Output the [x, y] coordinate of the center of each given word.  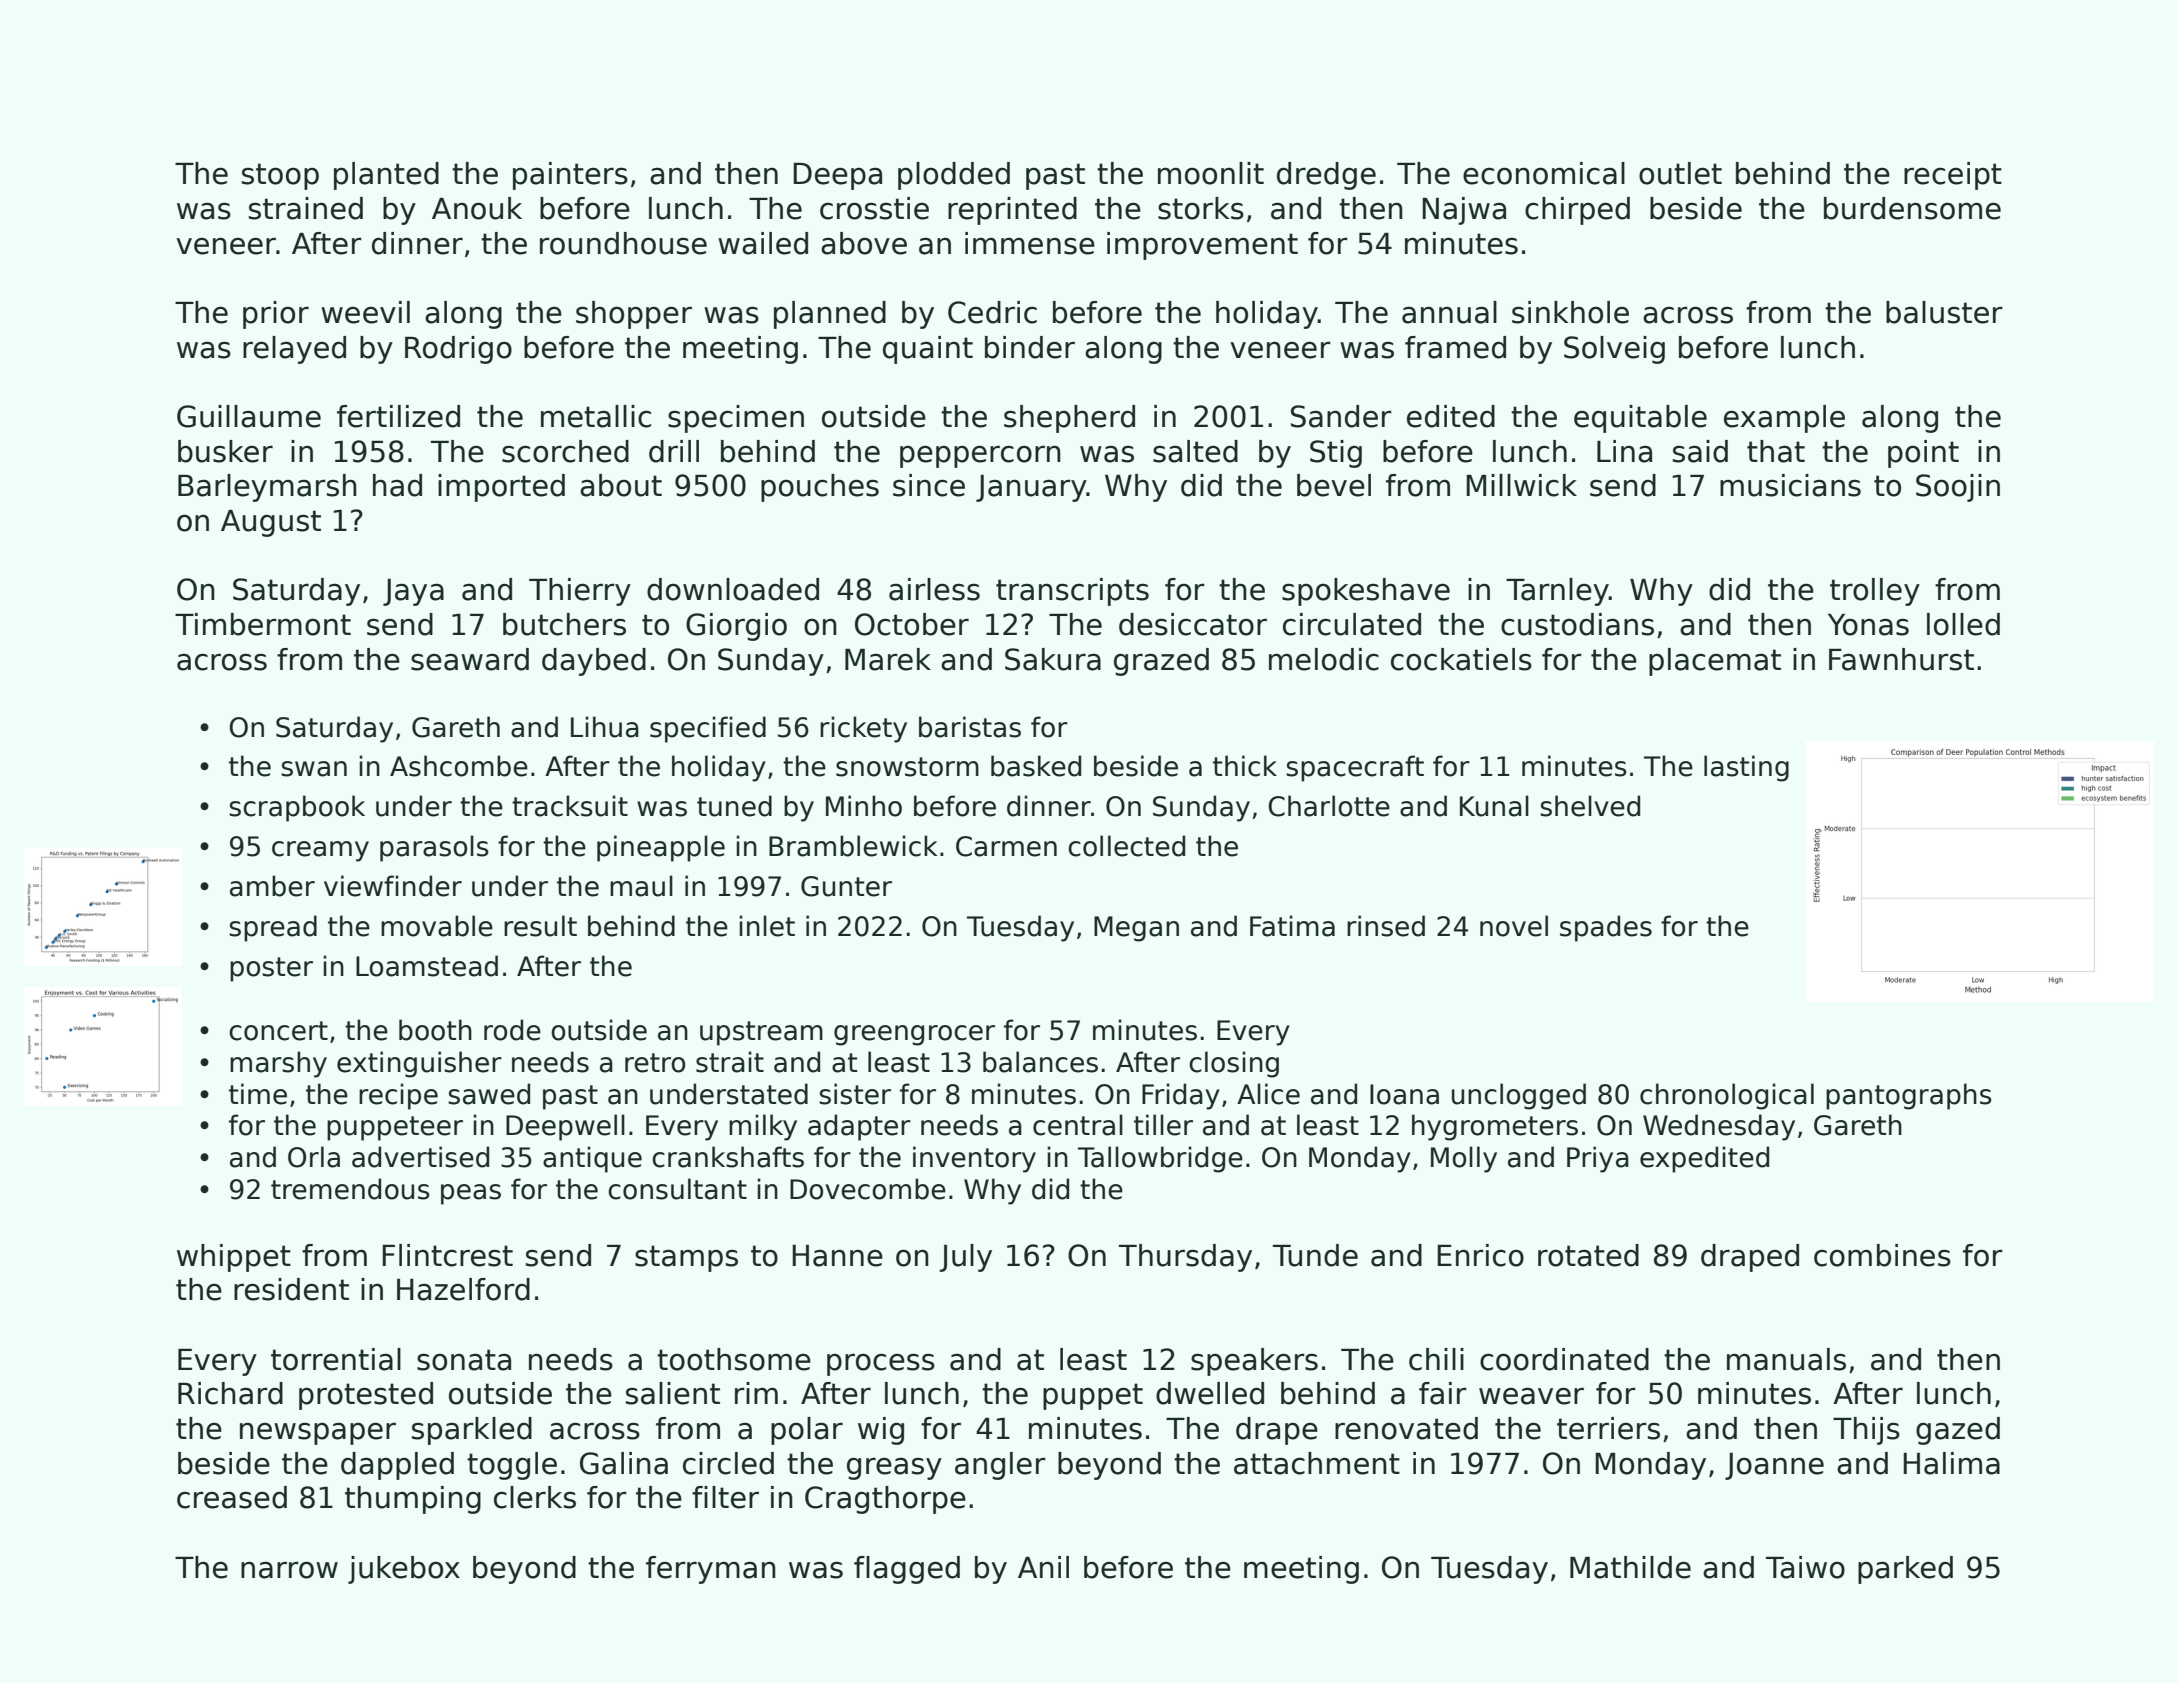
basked [1036, 766]
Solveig [1614, 350]
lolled [1963, 624]
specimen [736, 419]
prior [276, 315]
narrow [289, 1570]
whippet [234, 1258]
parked [1905, 1570]
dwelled [1210, 1393]
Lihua [605, 727]
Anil [1043, 1567]
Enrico [1480, 1255]
